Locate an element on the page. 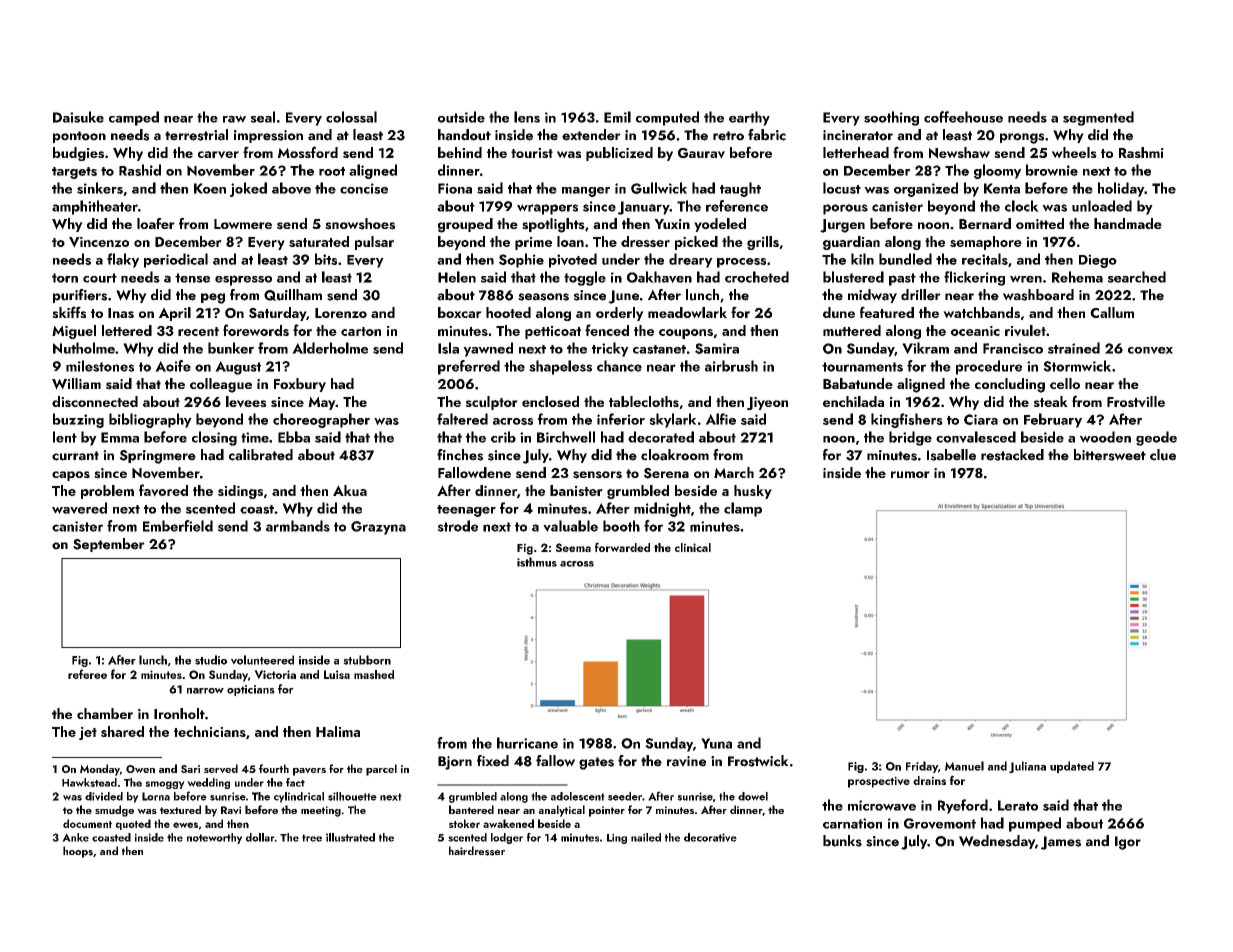 The width and height of the image is (1233, 952). bunks is located at coordinates (842, 841).
